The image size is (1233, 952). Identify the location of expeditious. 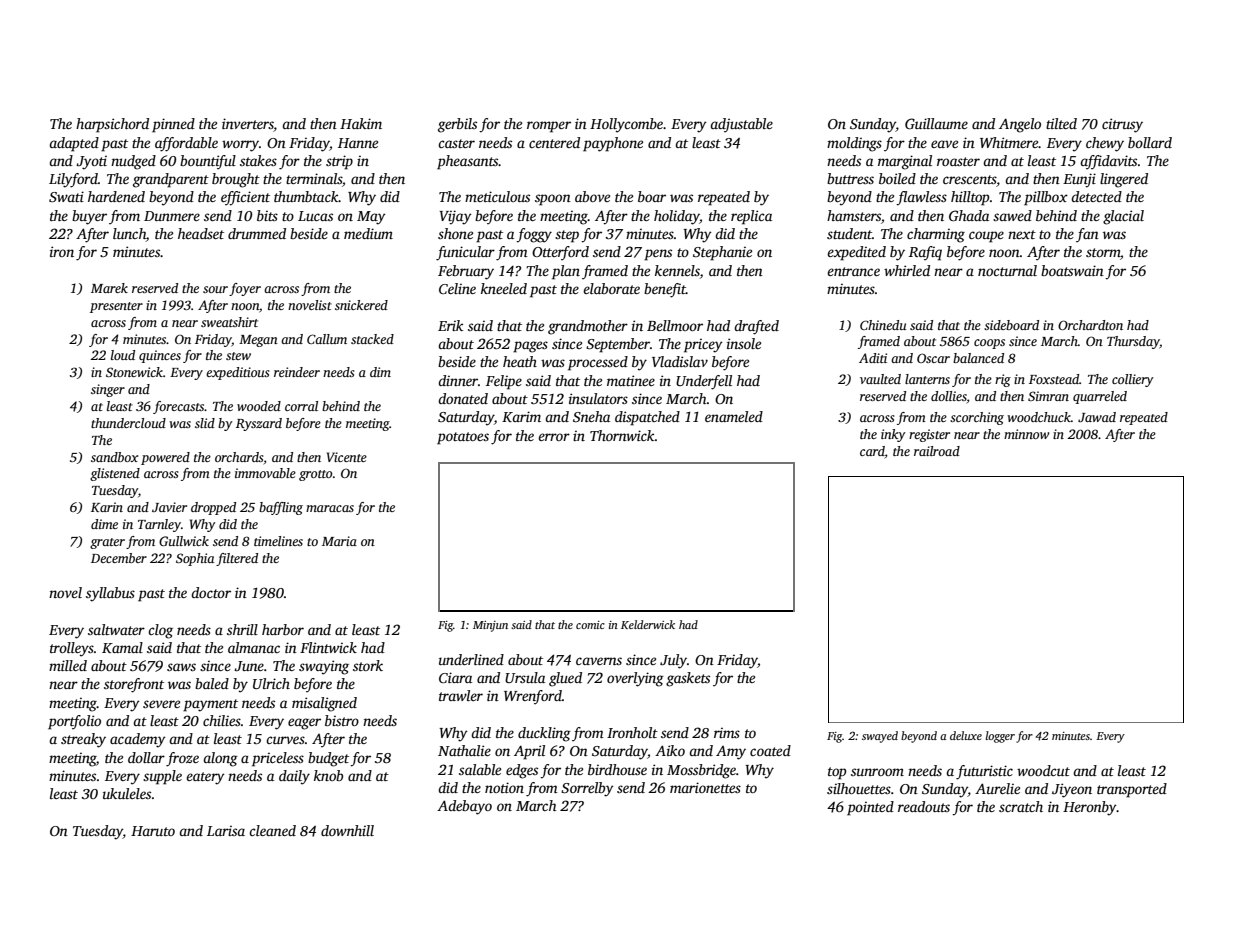
(238, 373).
